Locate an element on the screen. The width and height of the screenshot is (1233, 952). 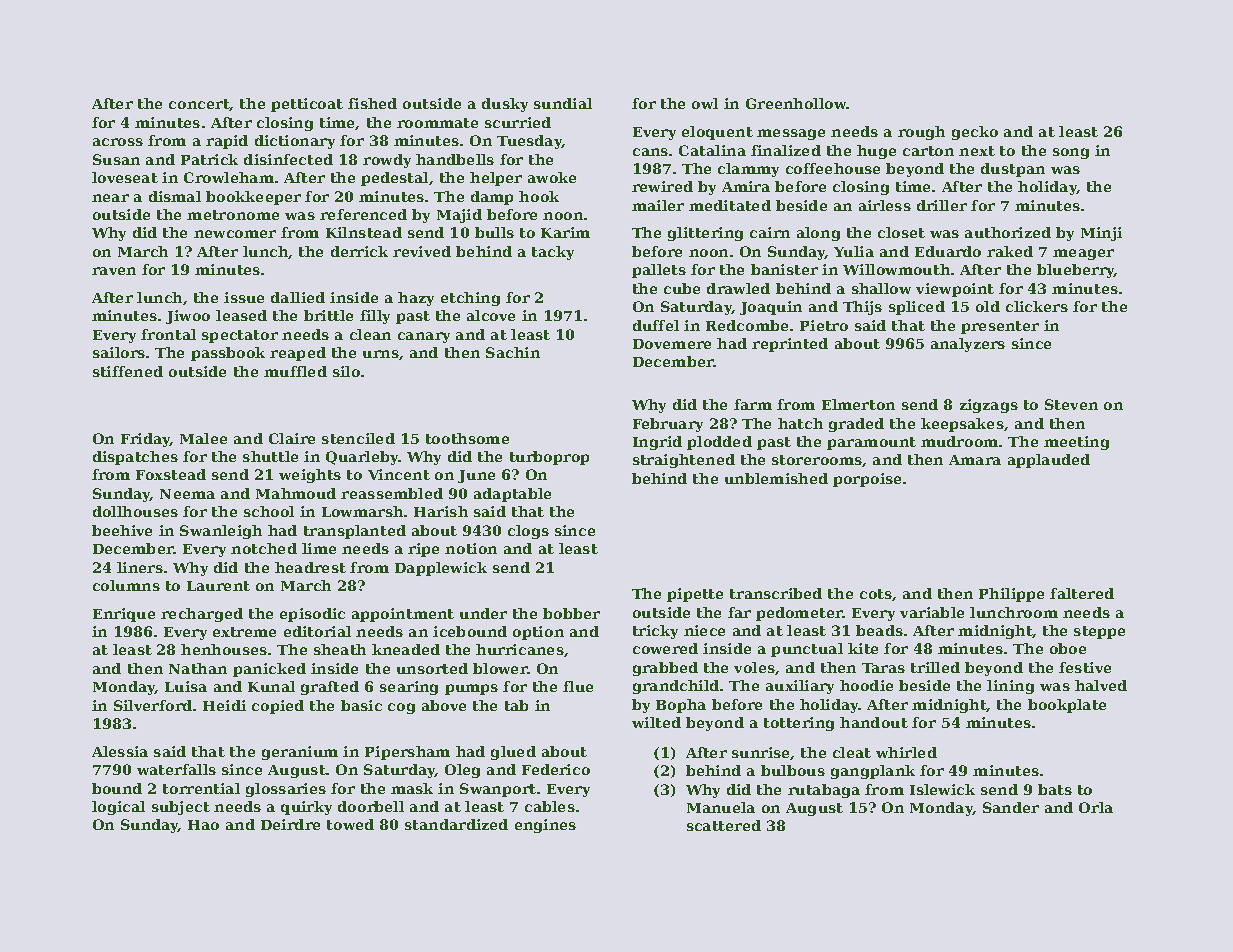
raven is located at coordinates (114, 271).
